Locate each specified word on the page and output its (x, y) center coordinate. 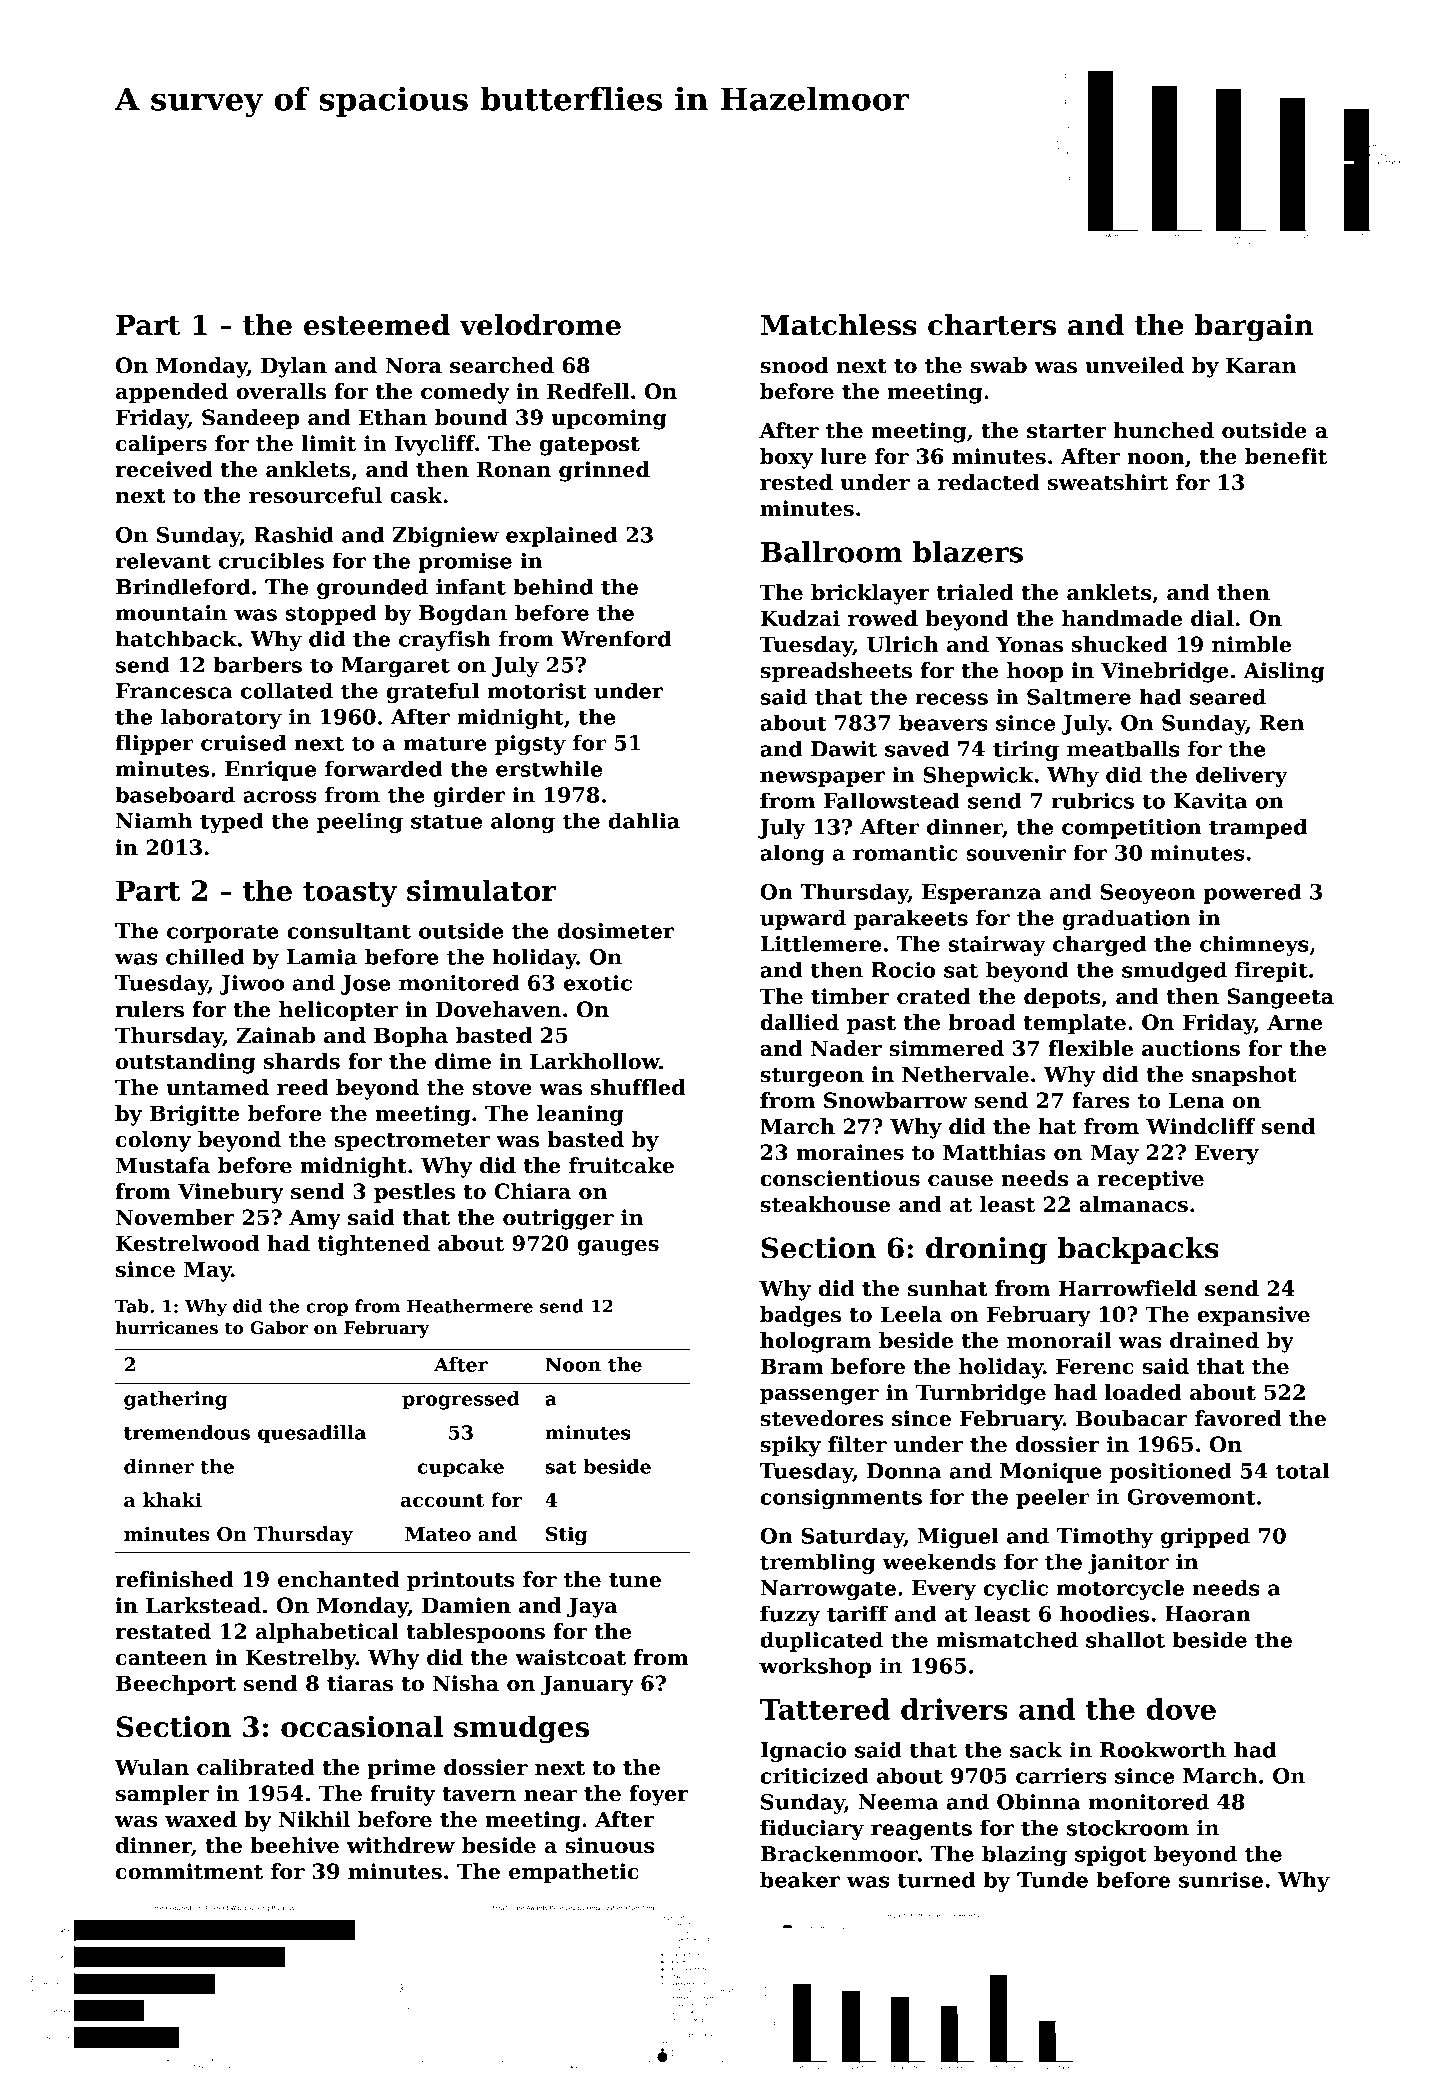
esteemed (377, 325)
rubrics (1092, 800)
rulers (149, 1009)
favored (1238, 1418)
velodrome (540, 325)
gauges (618, 1248)
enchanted (338, 1579)
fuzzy (790, 1615)
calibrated (256, 1767)
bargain (1254, 327)
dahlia (644, 820)
